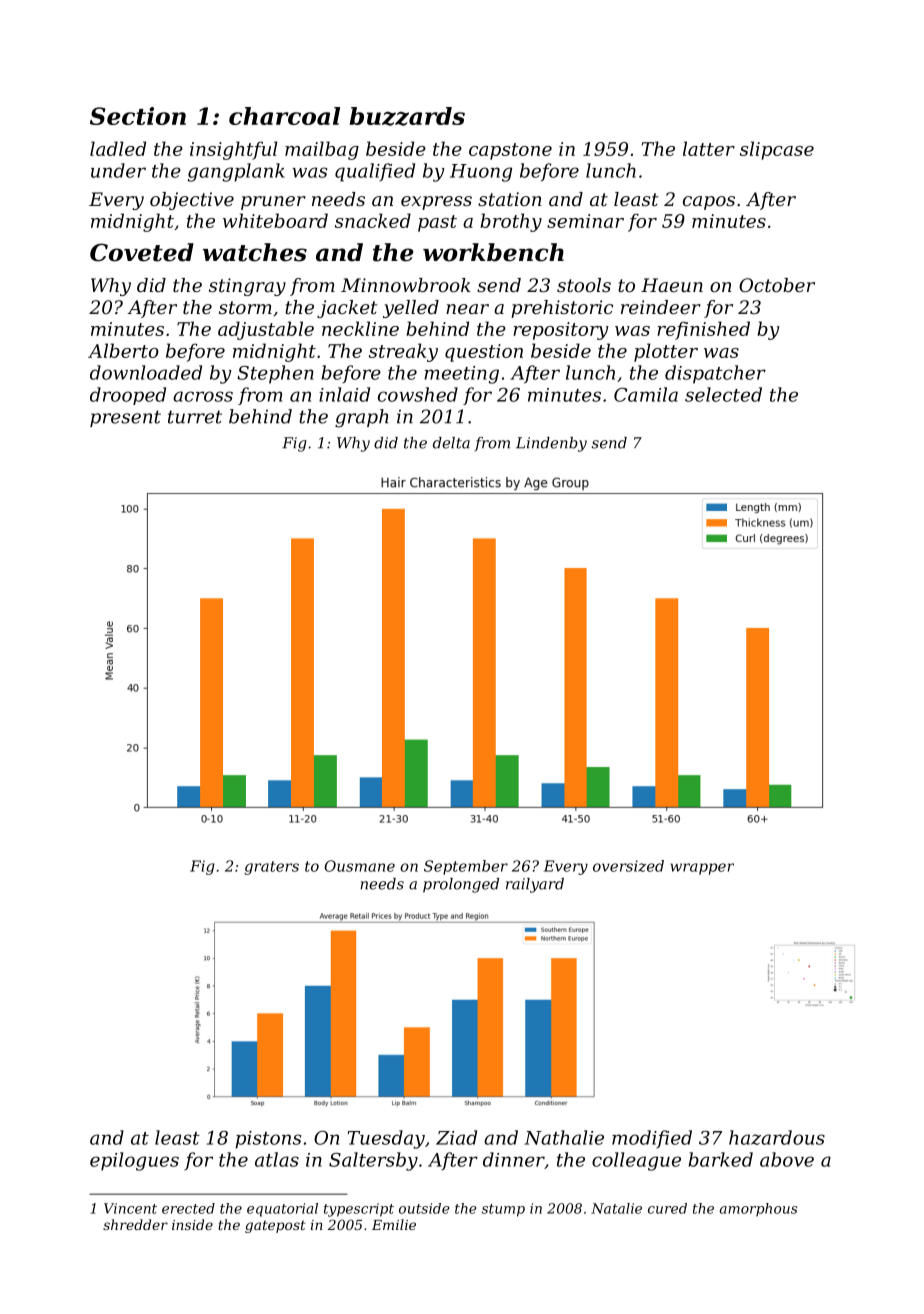 This screenshot has height=1314, width=924. Describe the element at coordinates (437, 223) in the screenshot. I see `past` at that location.
